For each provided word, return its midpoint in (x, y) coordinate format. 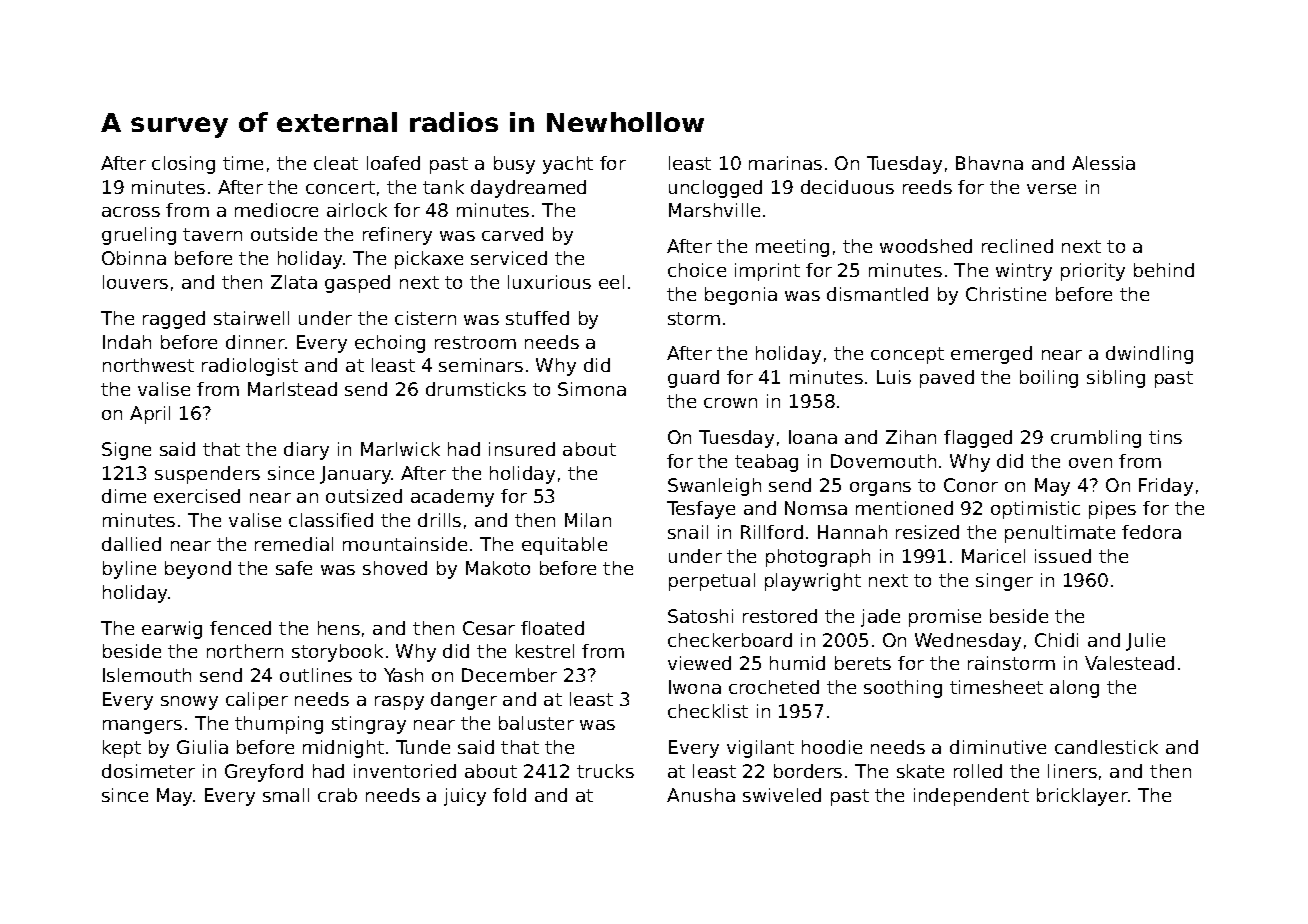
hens (339, 628)
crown (730, 403)
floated (552, 628)
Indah (127, 342)
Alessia (1103, 163)
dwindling (1149, 355)
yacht (568, 165)
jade (880, 618)
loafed (393, 163)
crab (337, 795)
